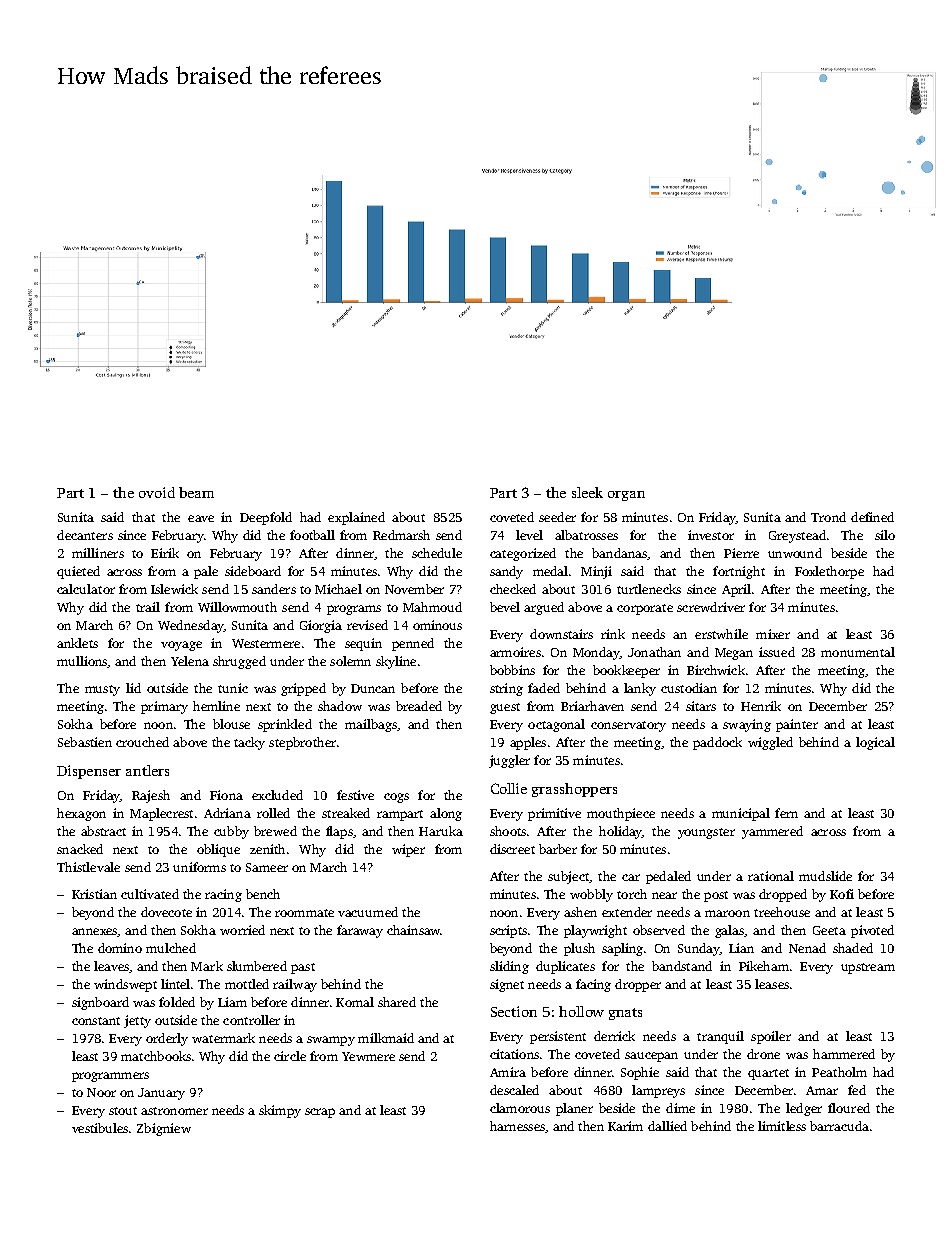 This screenshot has height=1233, width=952. What do you see at coordinates (872, 517) in the screenshot?
I see `defined` at bounding box center [872, 517].
